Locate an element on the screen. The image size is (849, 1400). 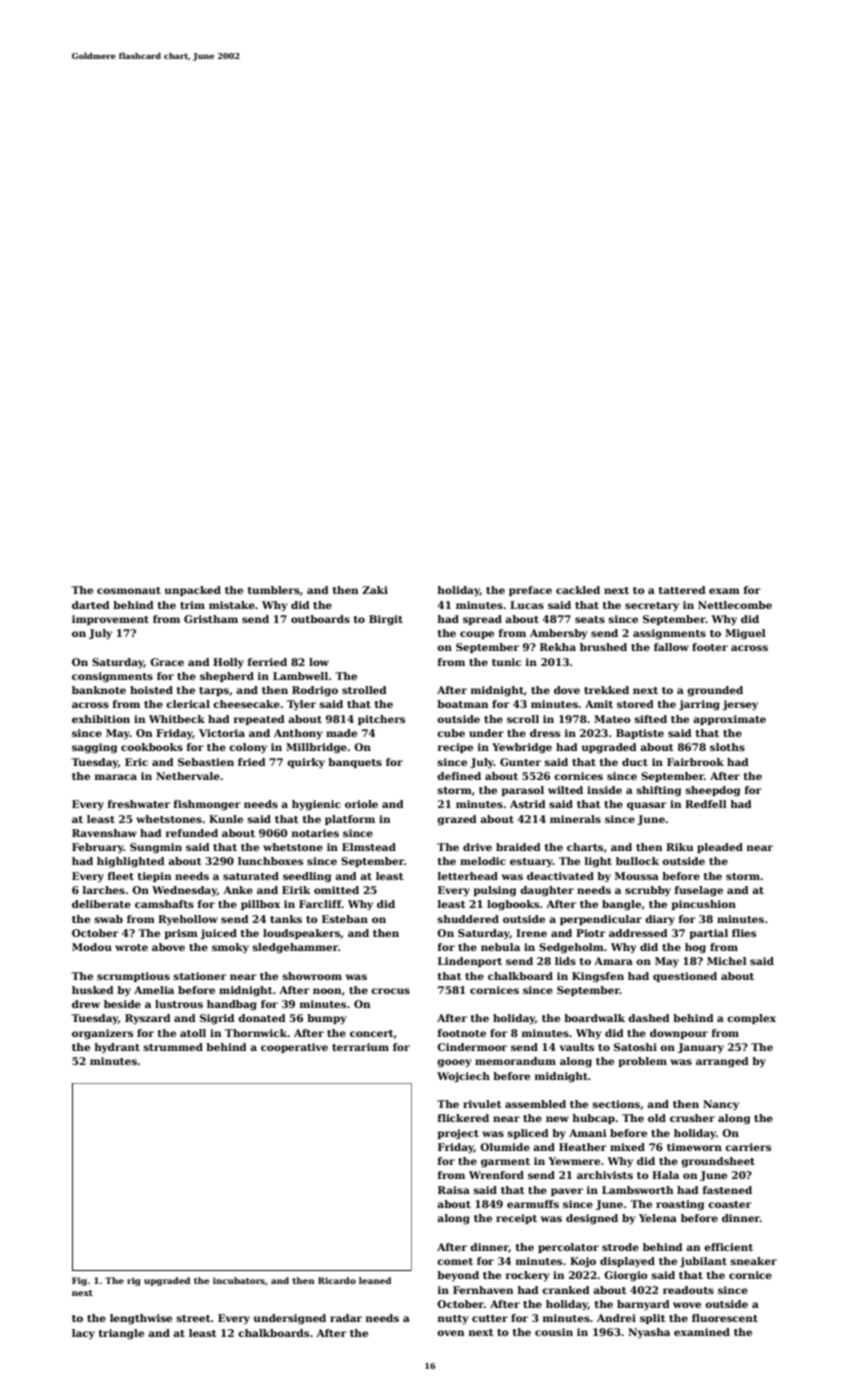
crocus is located at coordinates (390, 991).
